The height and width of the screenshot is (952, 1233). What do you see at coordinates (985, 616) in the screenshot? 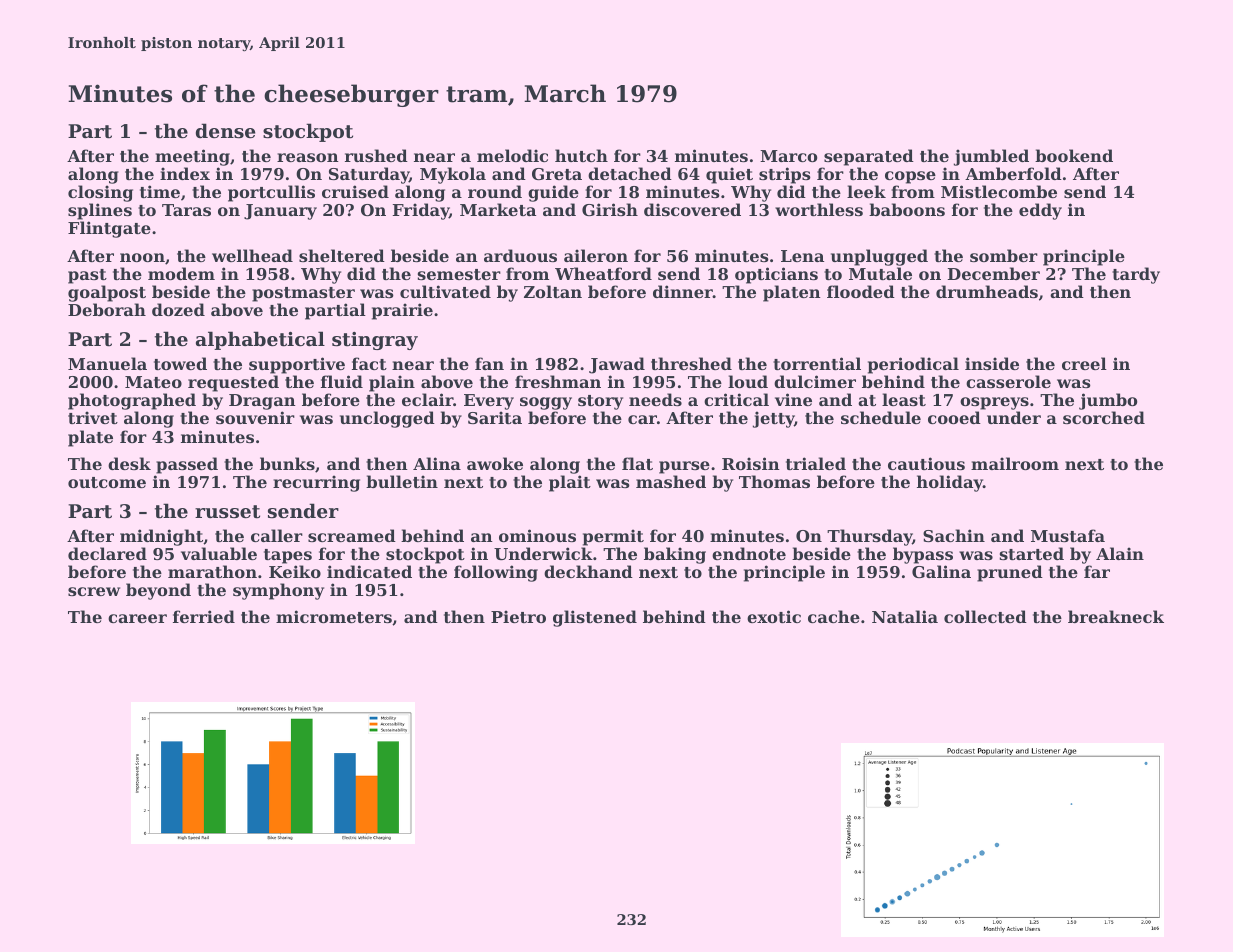
I see `collected` at bounding box center [985, 616].
